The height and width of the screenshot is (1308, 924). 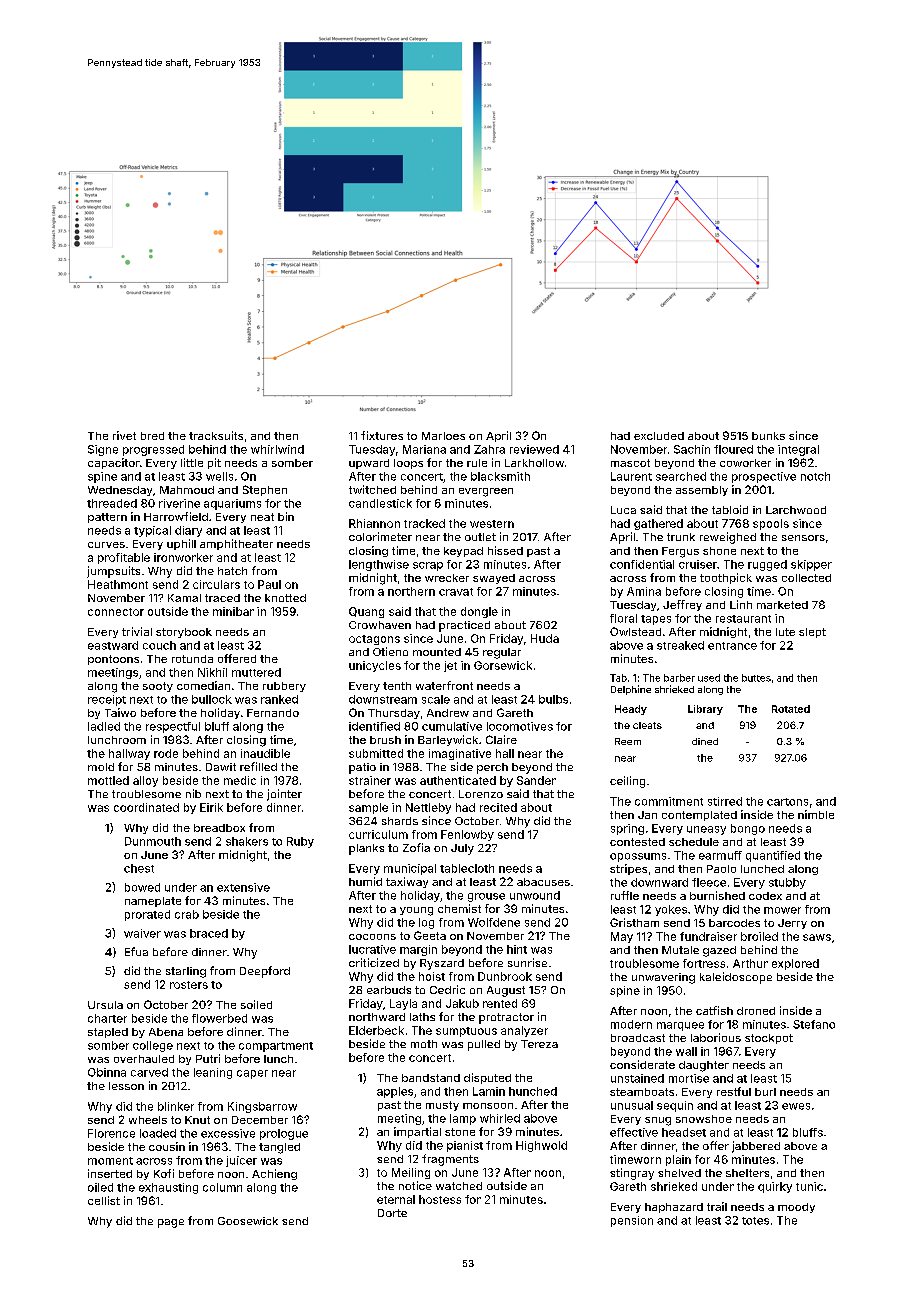 I want to click on Dunmouth, so click(x=153, y=841).
